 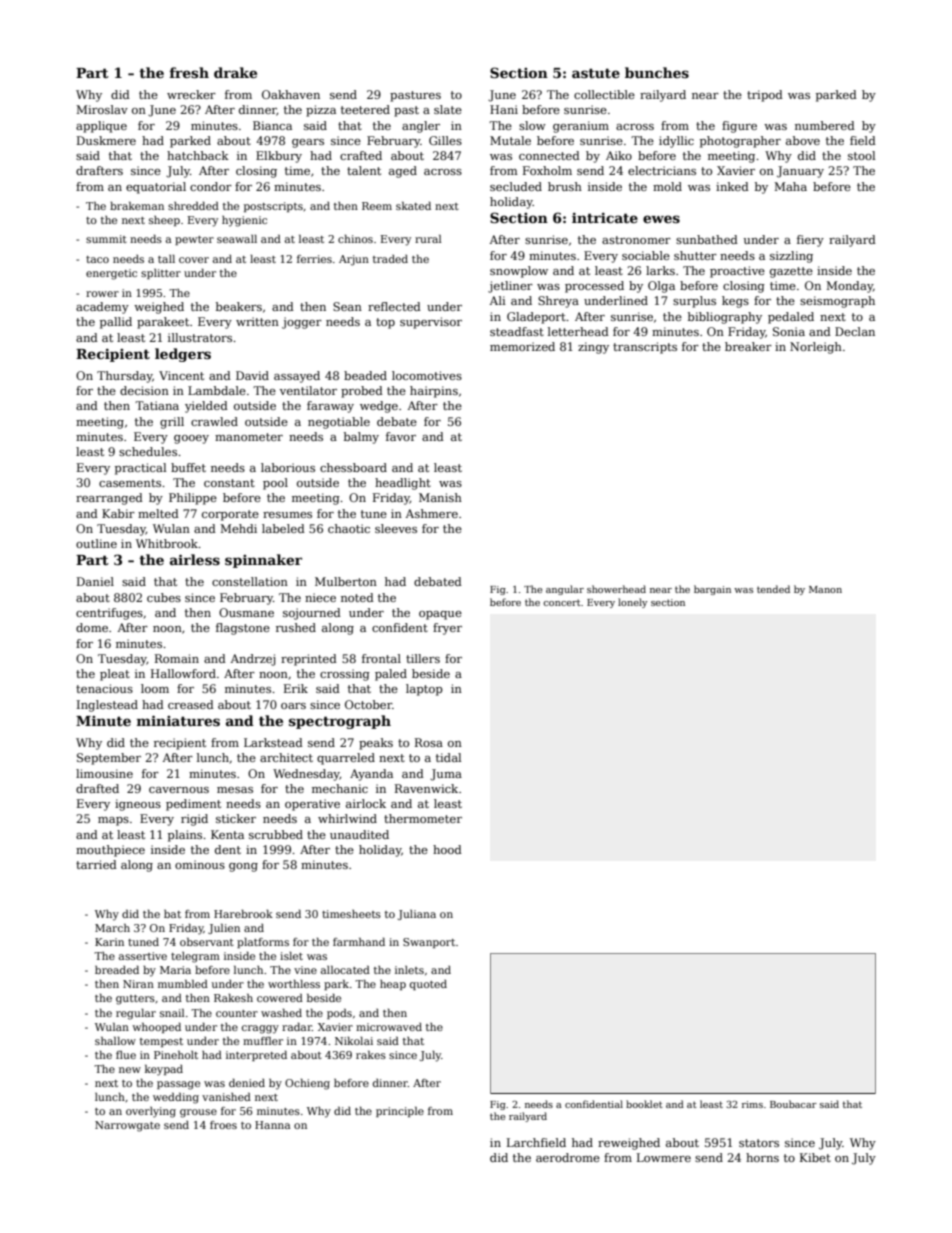 What do you see at coordinates (366, 803) in the document?
I see `airlock` at bounding box center [366, 803].
